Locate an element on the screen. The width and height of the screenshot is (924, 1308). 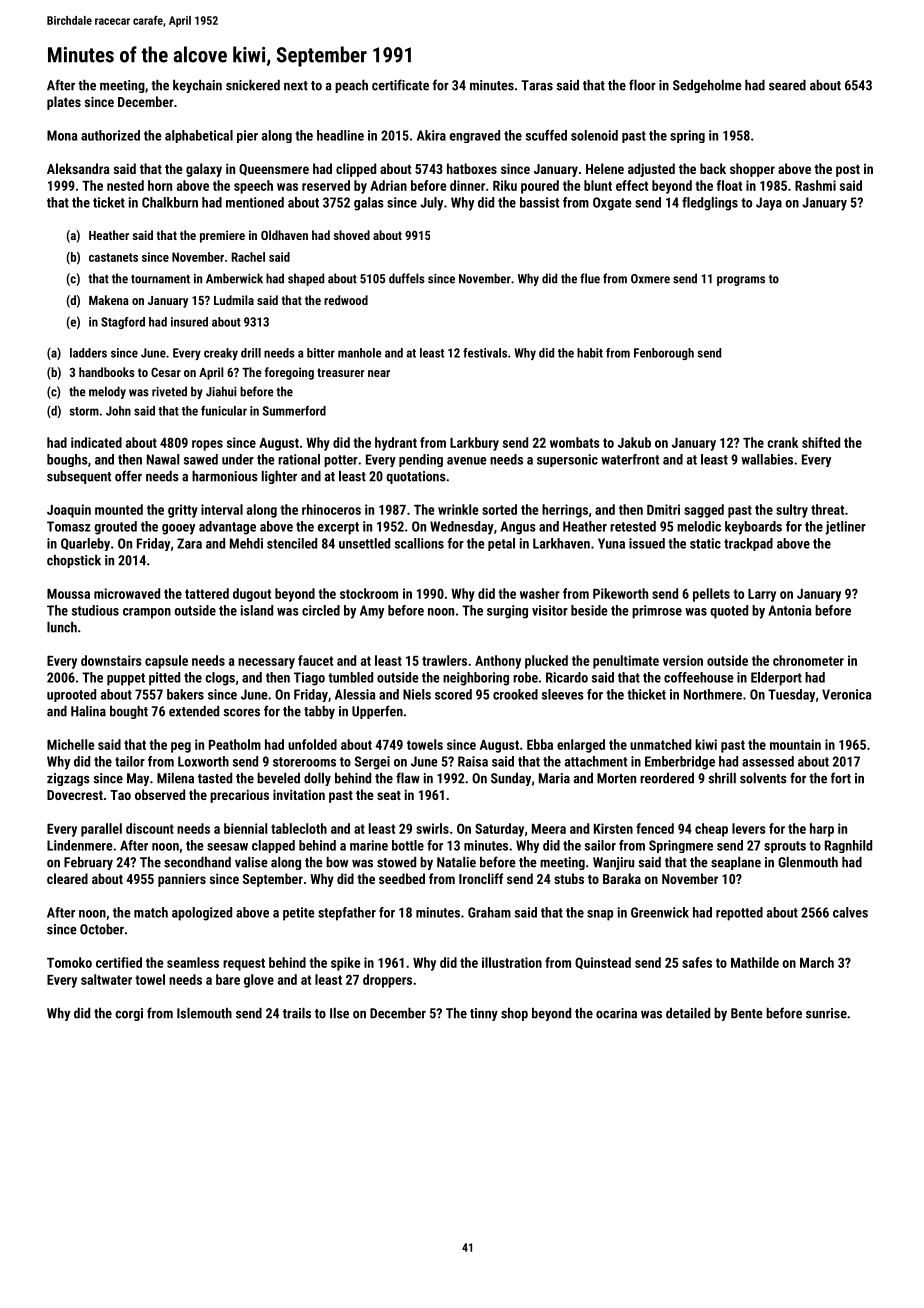
sagged is located at coordinates (704, 511).
